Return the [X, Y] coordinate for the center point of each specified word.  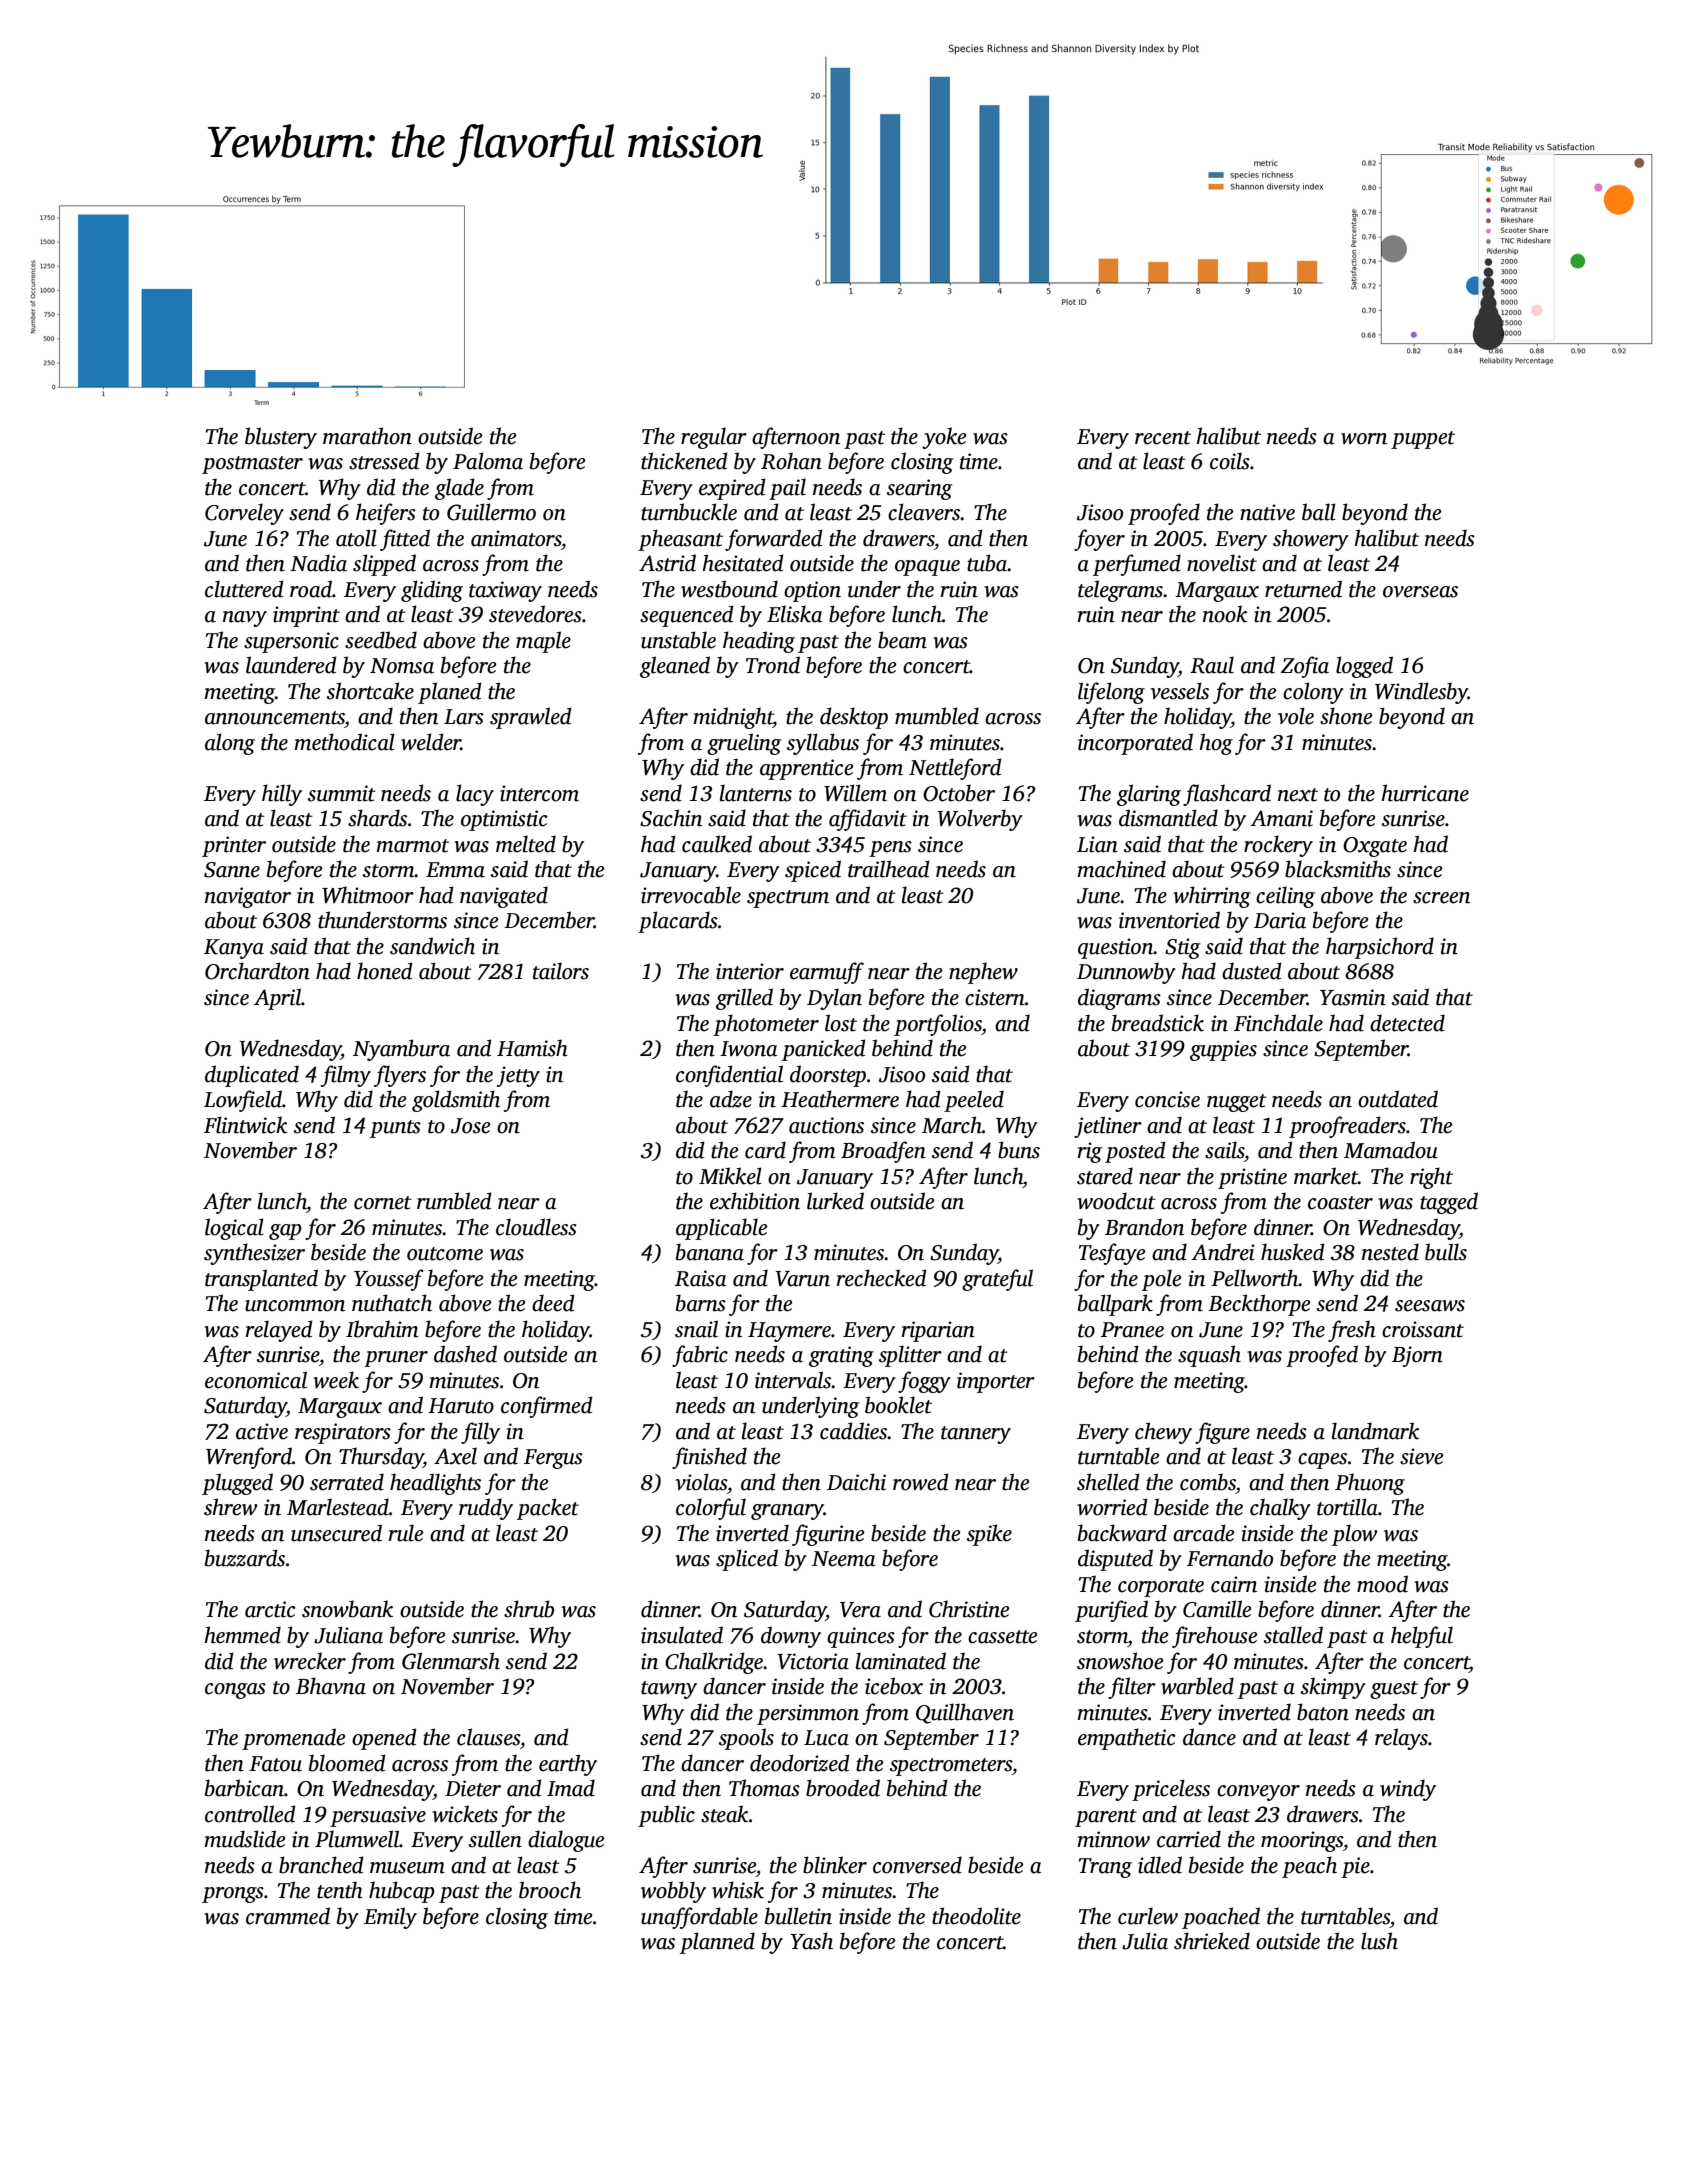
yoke [944, 438]
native [1267, 512]
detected [1407, 1023]
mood [1382, 1584]
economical [256, 1380]
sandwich [432, 946]
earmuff [827, 973]
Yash [812, 1941]
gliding [432, 591]
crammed [288, 1916]
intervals [793, 1380]
